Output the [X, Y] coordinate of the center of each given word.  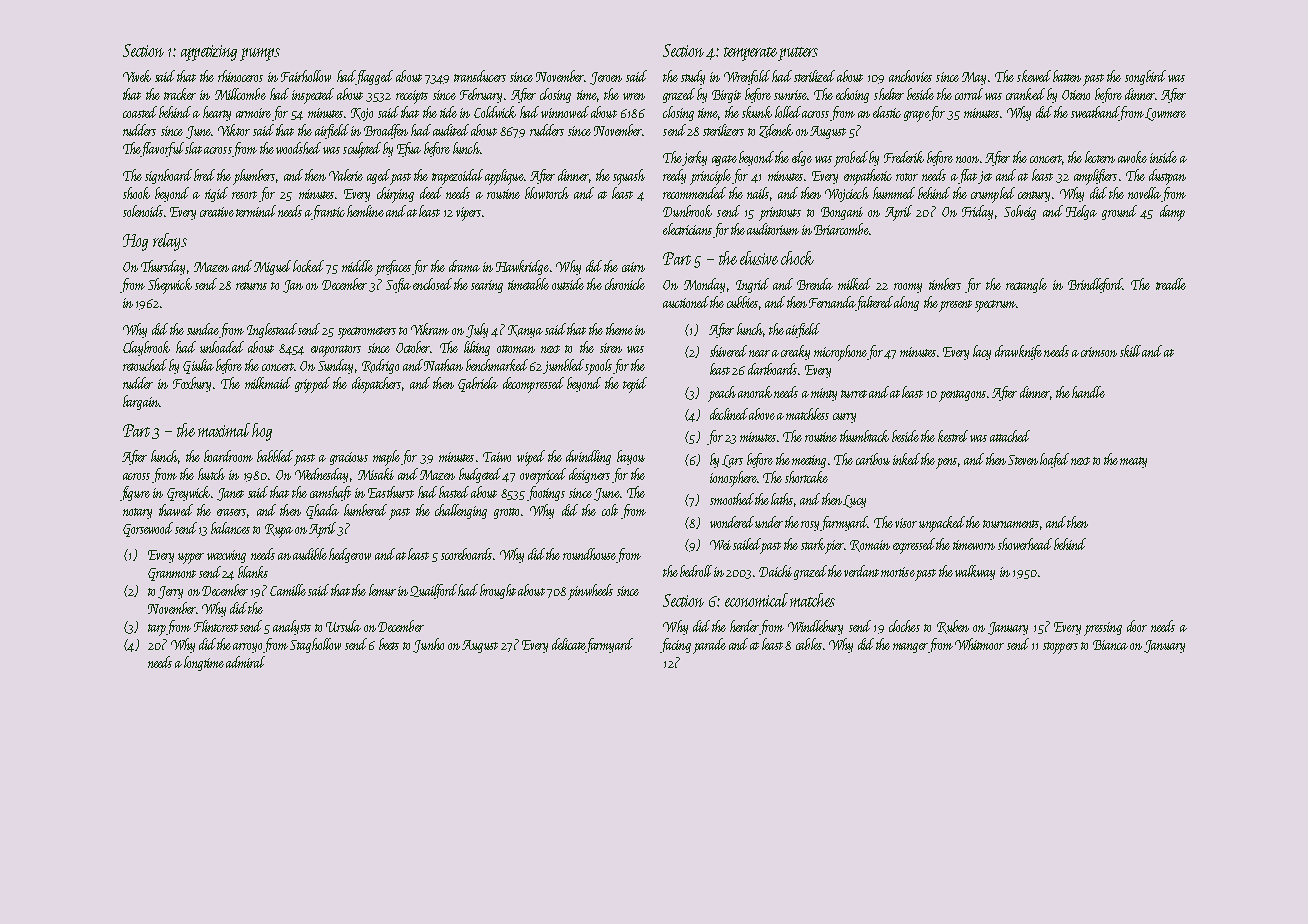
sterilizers [723, 130]
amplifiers [1095, 177]
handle [1088, 392]
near [759, 353]
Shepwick [170, 286]
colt [610, 510]
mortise [898, 572]
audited [451, 130]
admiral [245, 662]
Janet [230, 494]
